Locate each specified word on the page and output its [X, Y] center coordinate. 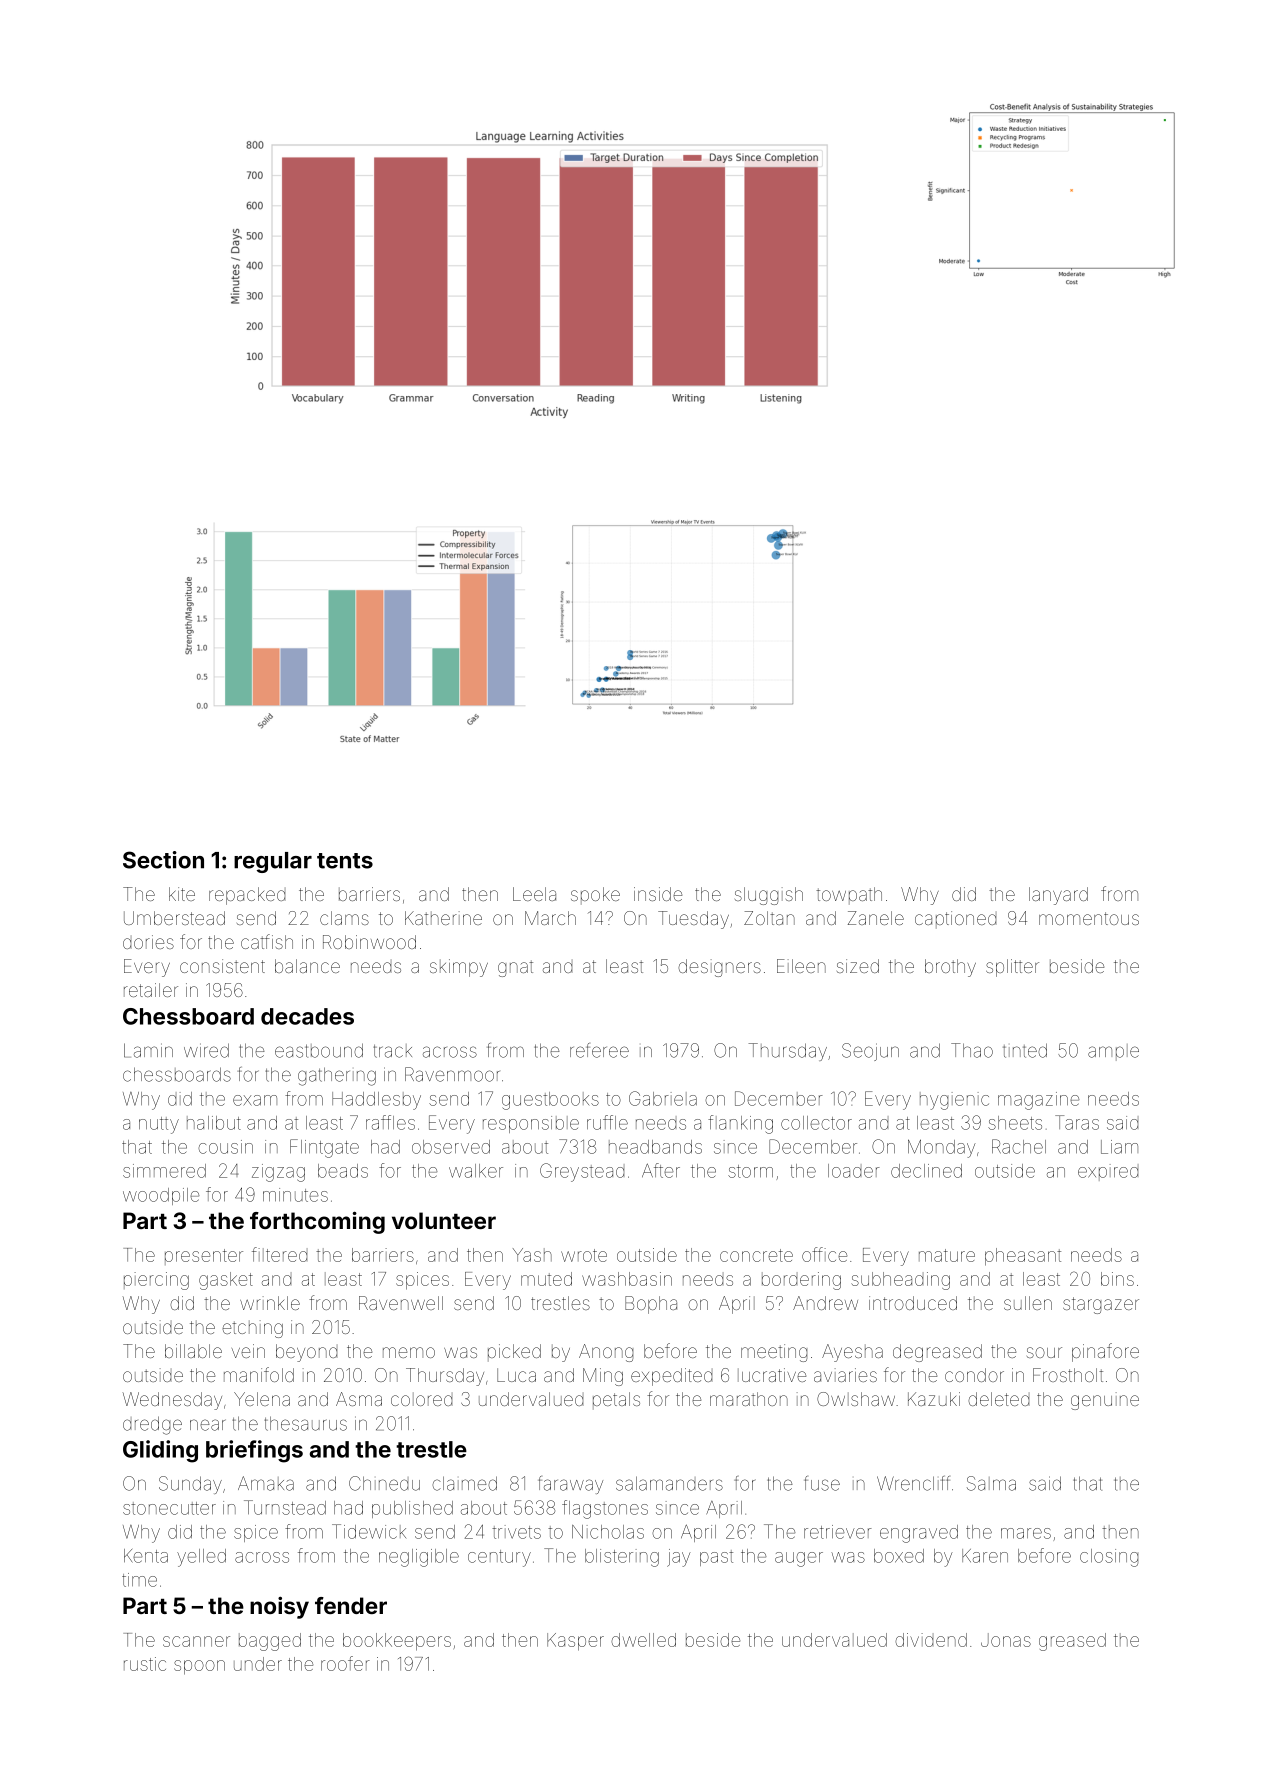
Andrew [825, 1303]
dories [148, 942]
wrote [584, 1255]
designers [719, 968]
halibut [214, 1123]
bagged [270, 1642]
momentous [1089, 918]
